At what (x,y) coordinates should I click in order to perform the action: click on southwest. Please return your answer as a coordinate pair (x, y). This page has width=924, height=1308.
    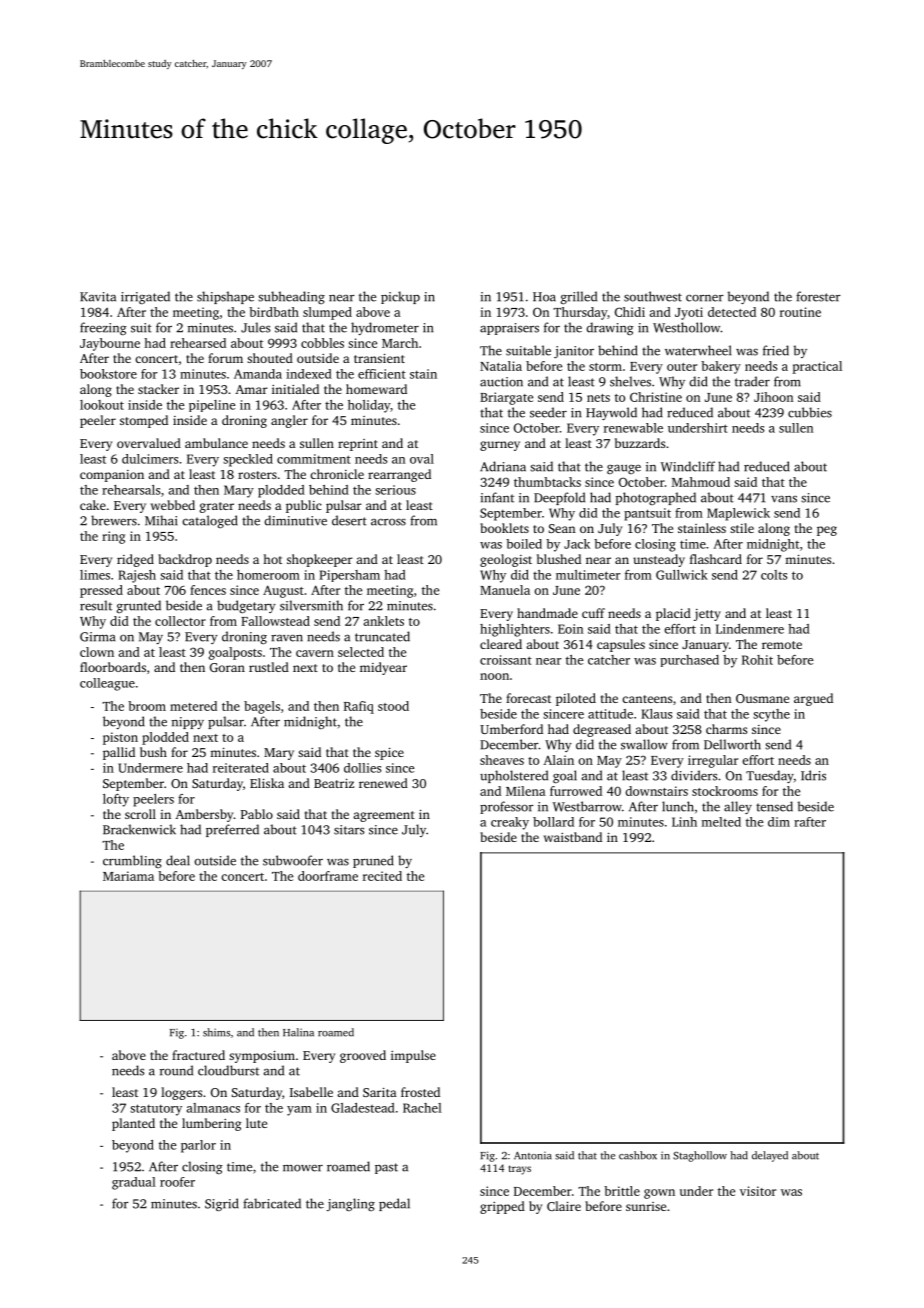
    Looking at the image, I should click on (653, 296).
